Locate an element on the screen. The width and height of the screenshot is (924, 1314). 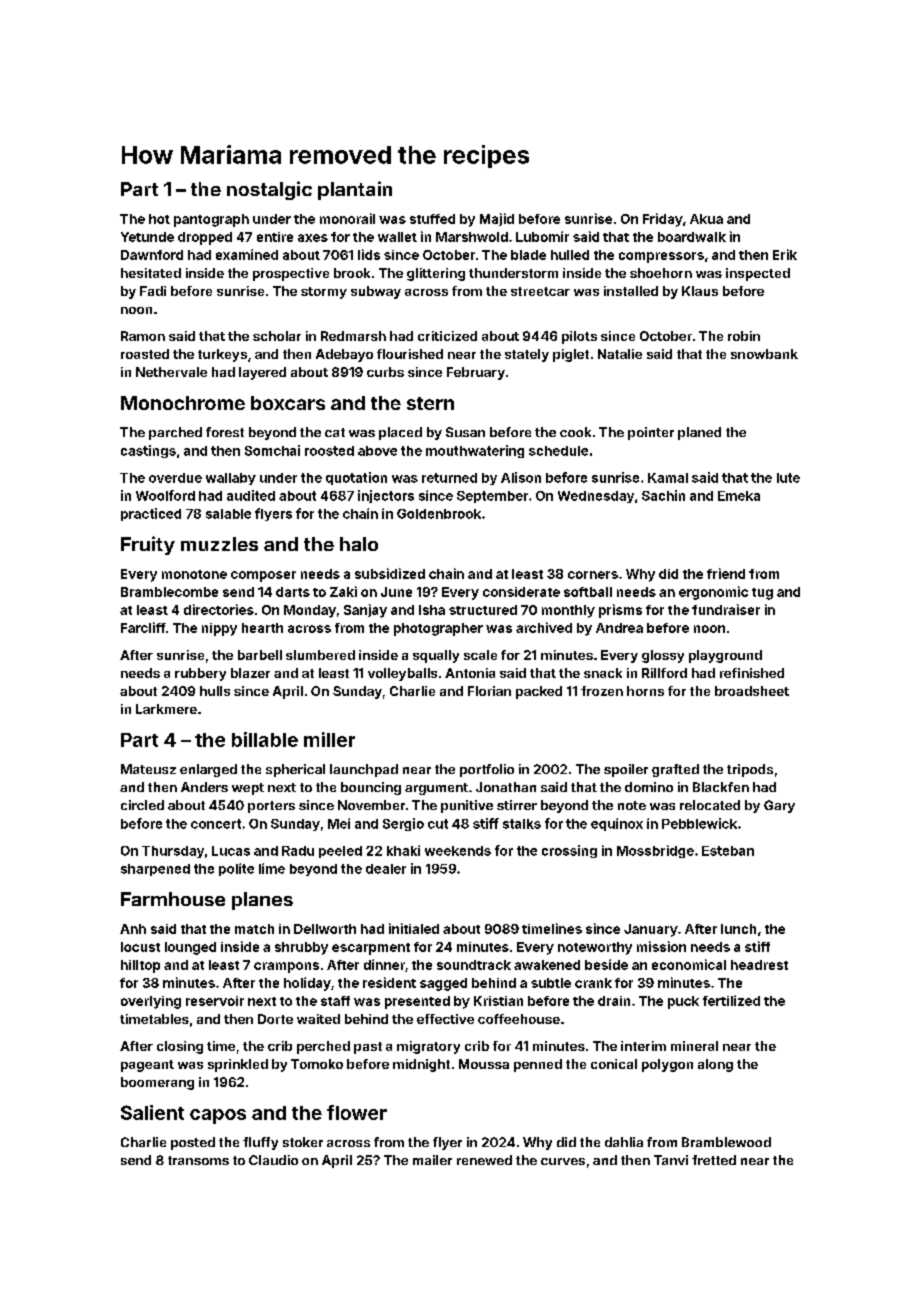
transoms is located at coordinates (198, 1160).
